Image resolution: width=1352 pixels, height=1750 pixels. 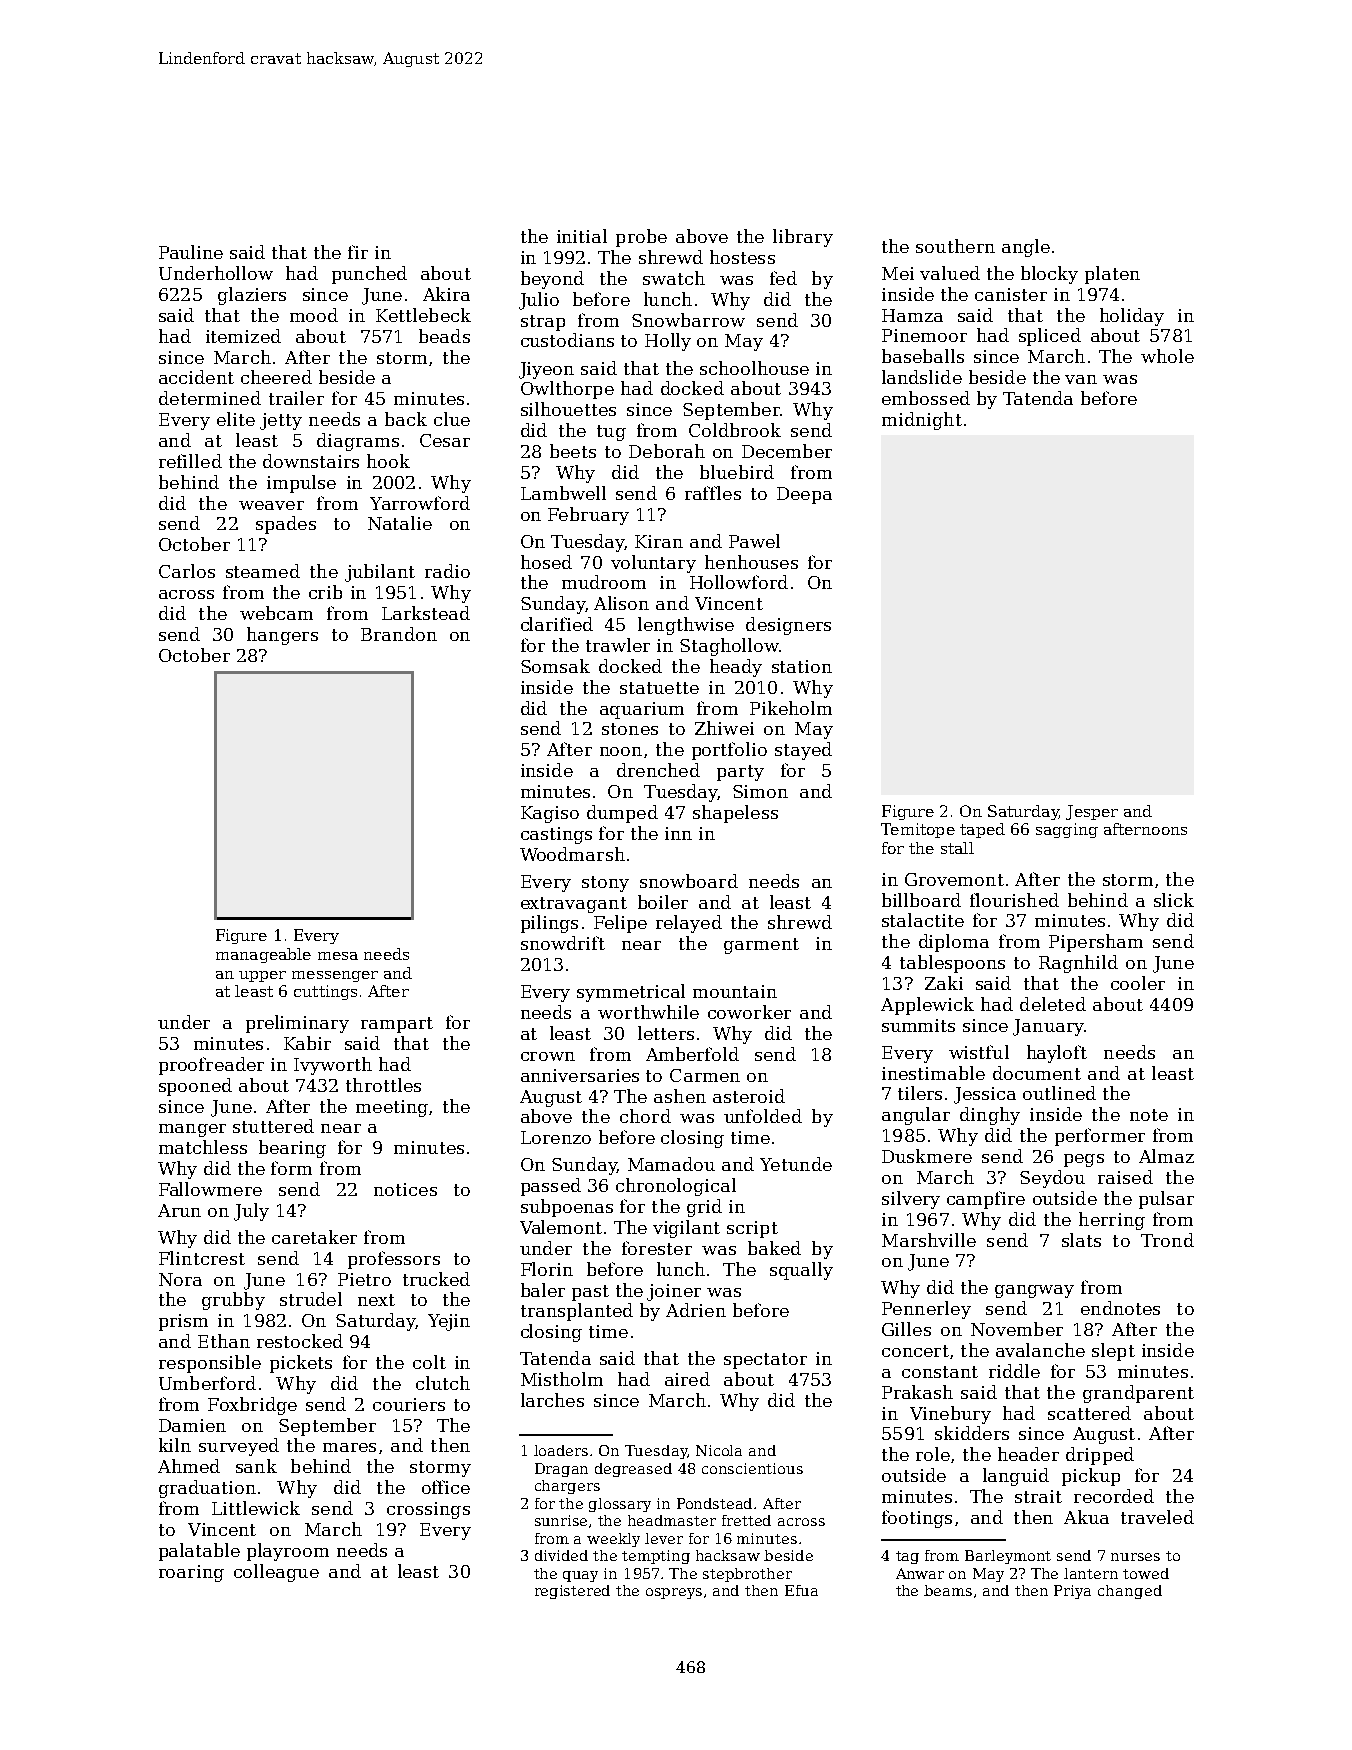 What do you see at coordinates (191, 252) in the image?
I see `Pauline` at bounding box center [191, 252].
